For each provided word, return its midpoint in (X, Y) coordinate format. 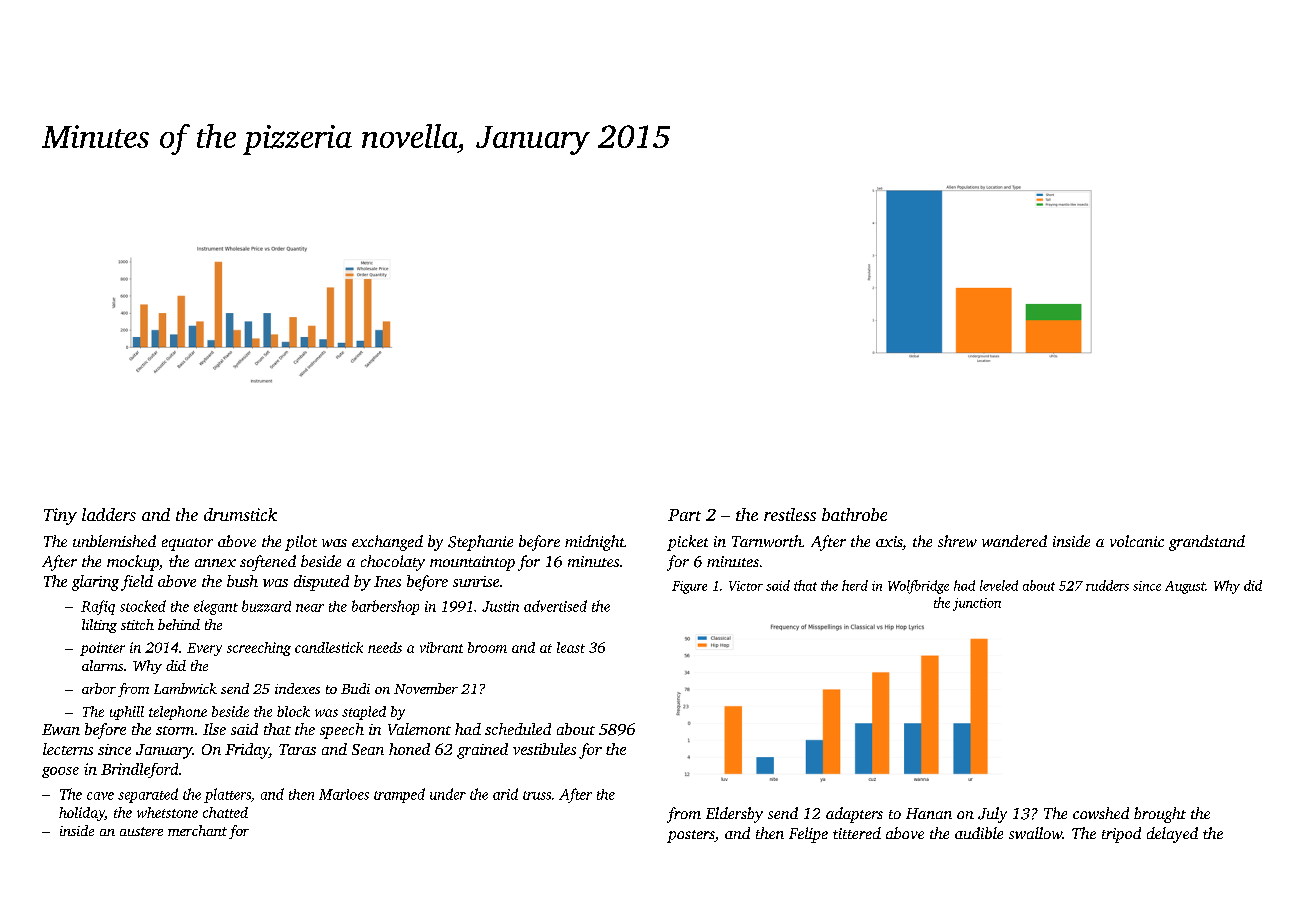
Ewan (61, 729)
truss (537, 795)
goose (60, 772)
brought (1160, 815)
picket (687, 543)
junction (977, 604)
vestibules (544, 749)
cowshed (1101, 813)
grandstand (1207, 543)
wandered (1014, 541)
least (571, 647)
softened (268, 563)
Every (204, 649)
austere (141, 831)
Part (684, 515)
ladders (109, 514)
